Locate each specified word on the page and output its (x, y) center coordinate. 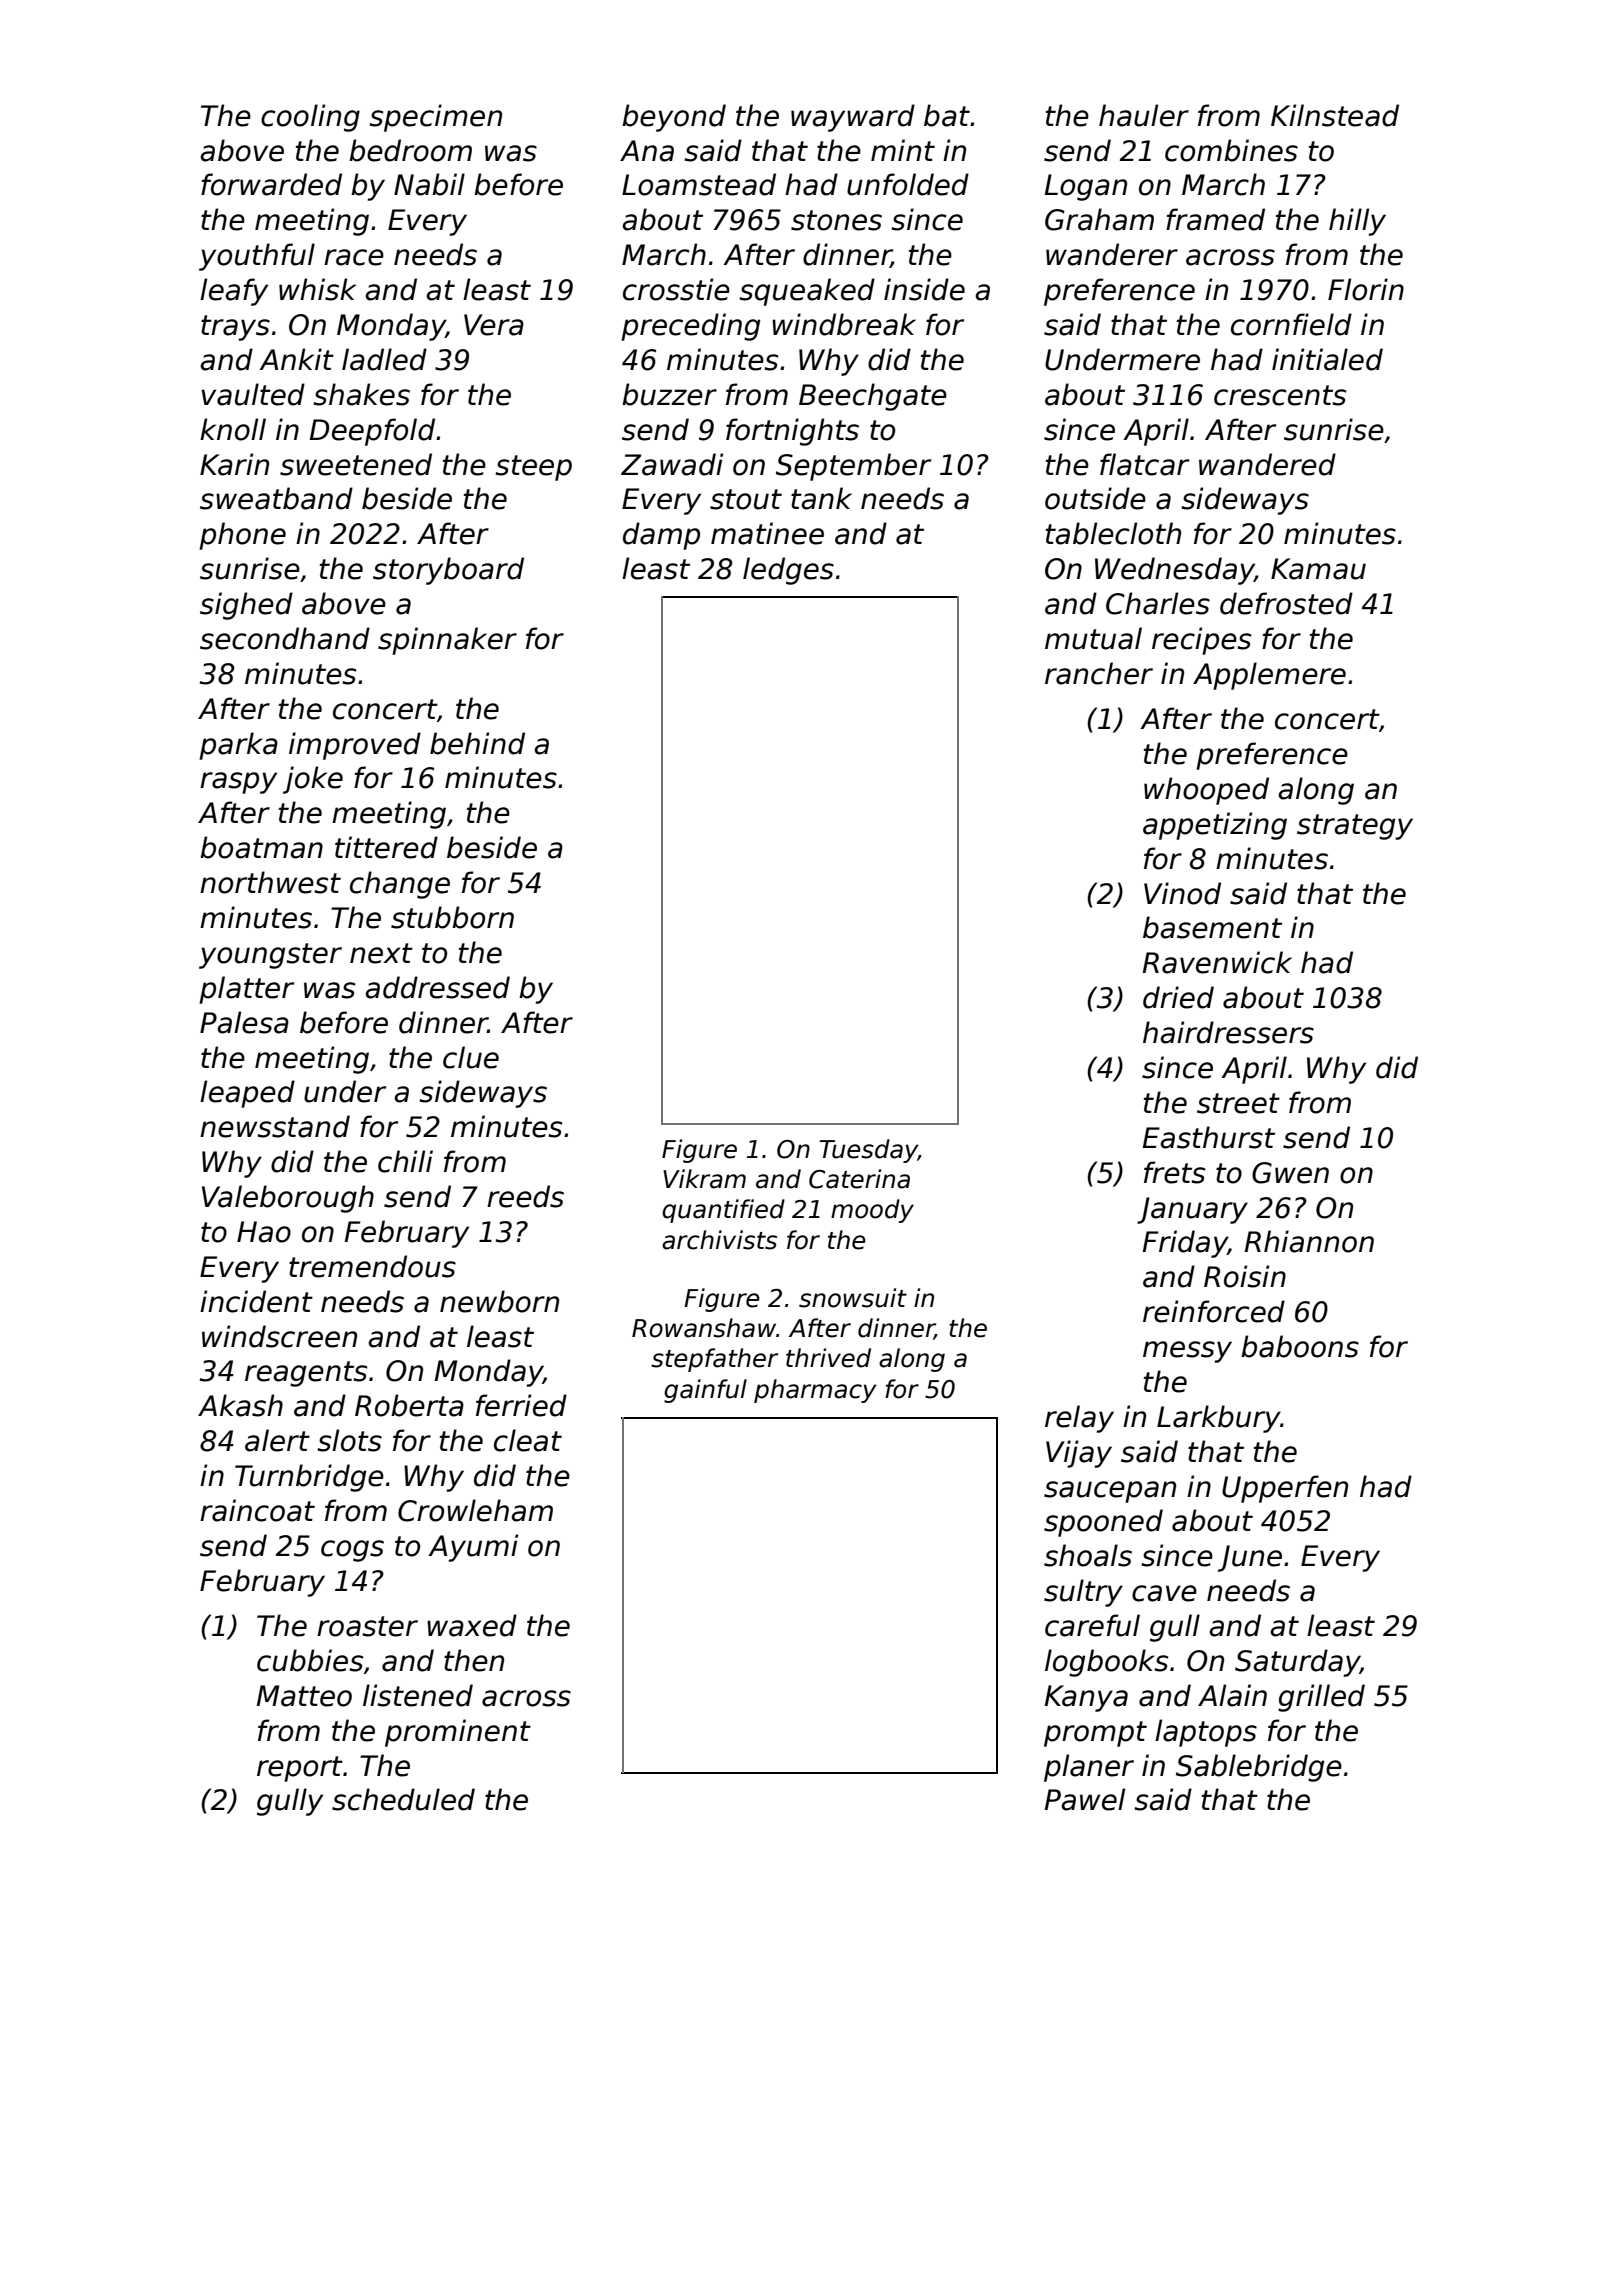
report (300, 1769)
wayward (853, 118)
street (1238, 1103)
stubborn (452, 917)
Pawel (1084, 1799)
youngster (270, 956)
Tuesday (868, 1151)
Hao (264, 1232)
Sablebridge (1259, 1768)
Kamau (1318, 569)
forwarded (271, 184)
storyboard (448, 571)
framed (1215, 219)
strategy (1355, 827)
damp (661, 536)
